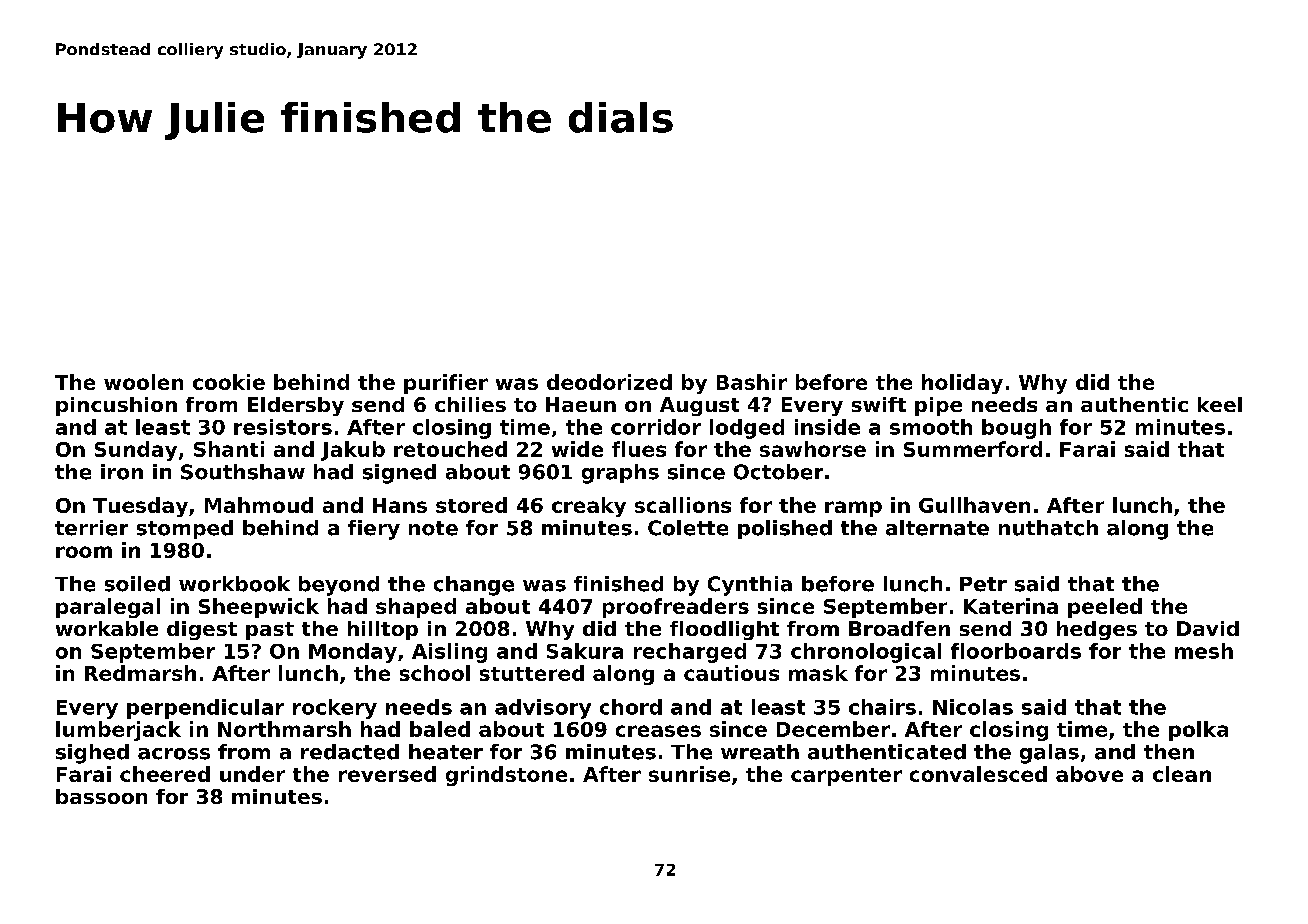 This screenshot has height=924, width=1308. Describe the element at coordinates (973, 449) in the screenshot. I see `Summerford` at that location.
